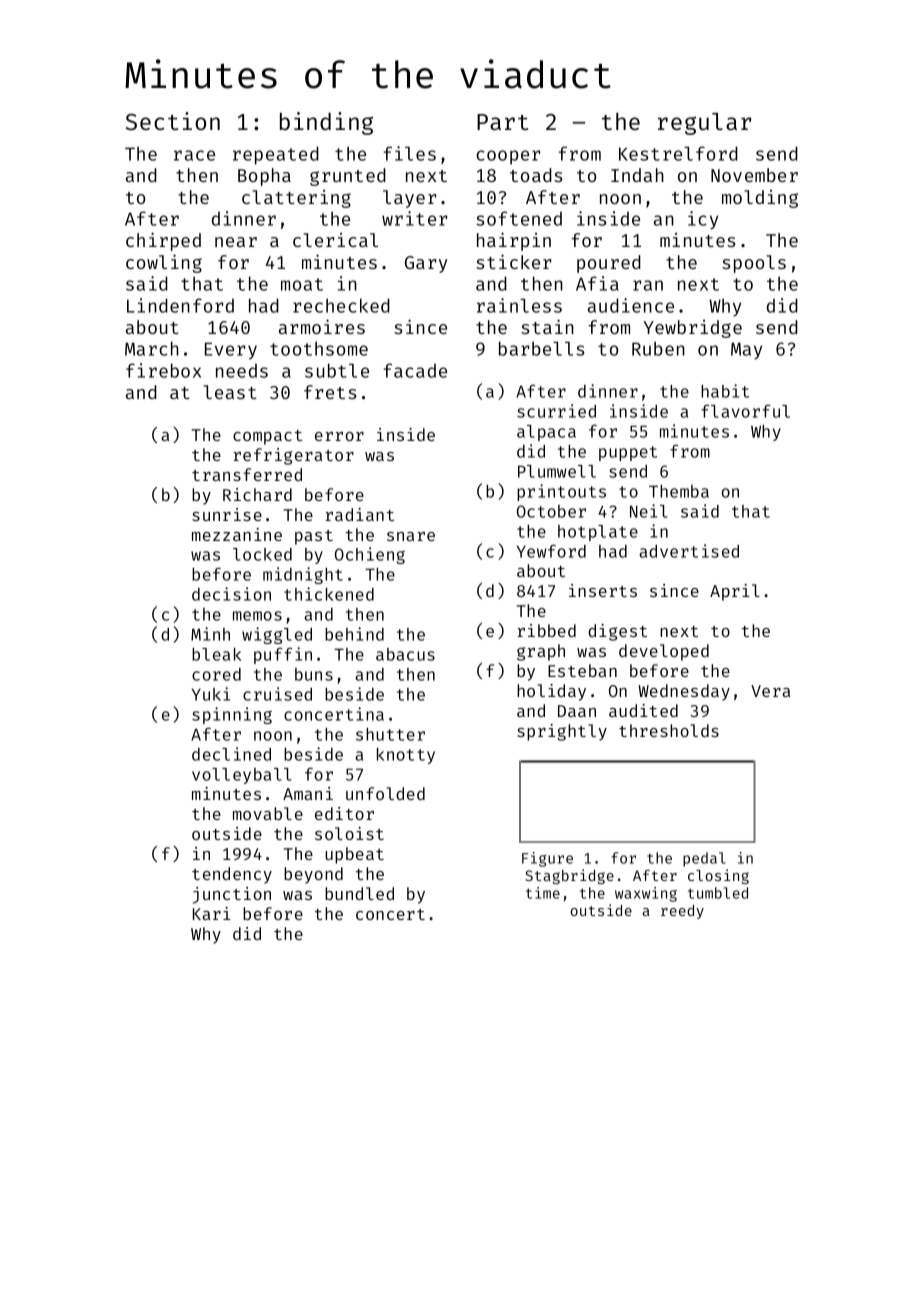 This document has height=1314, width=924. I want to click on Part, so click(502, 122).
